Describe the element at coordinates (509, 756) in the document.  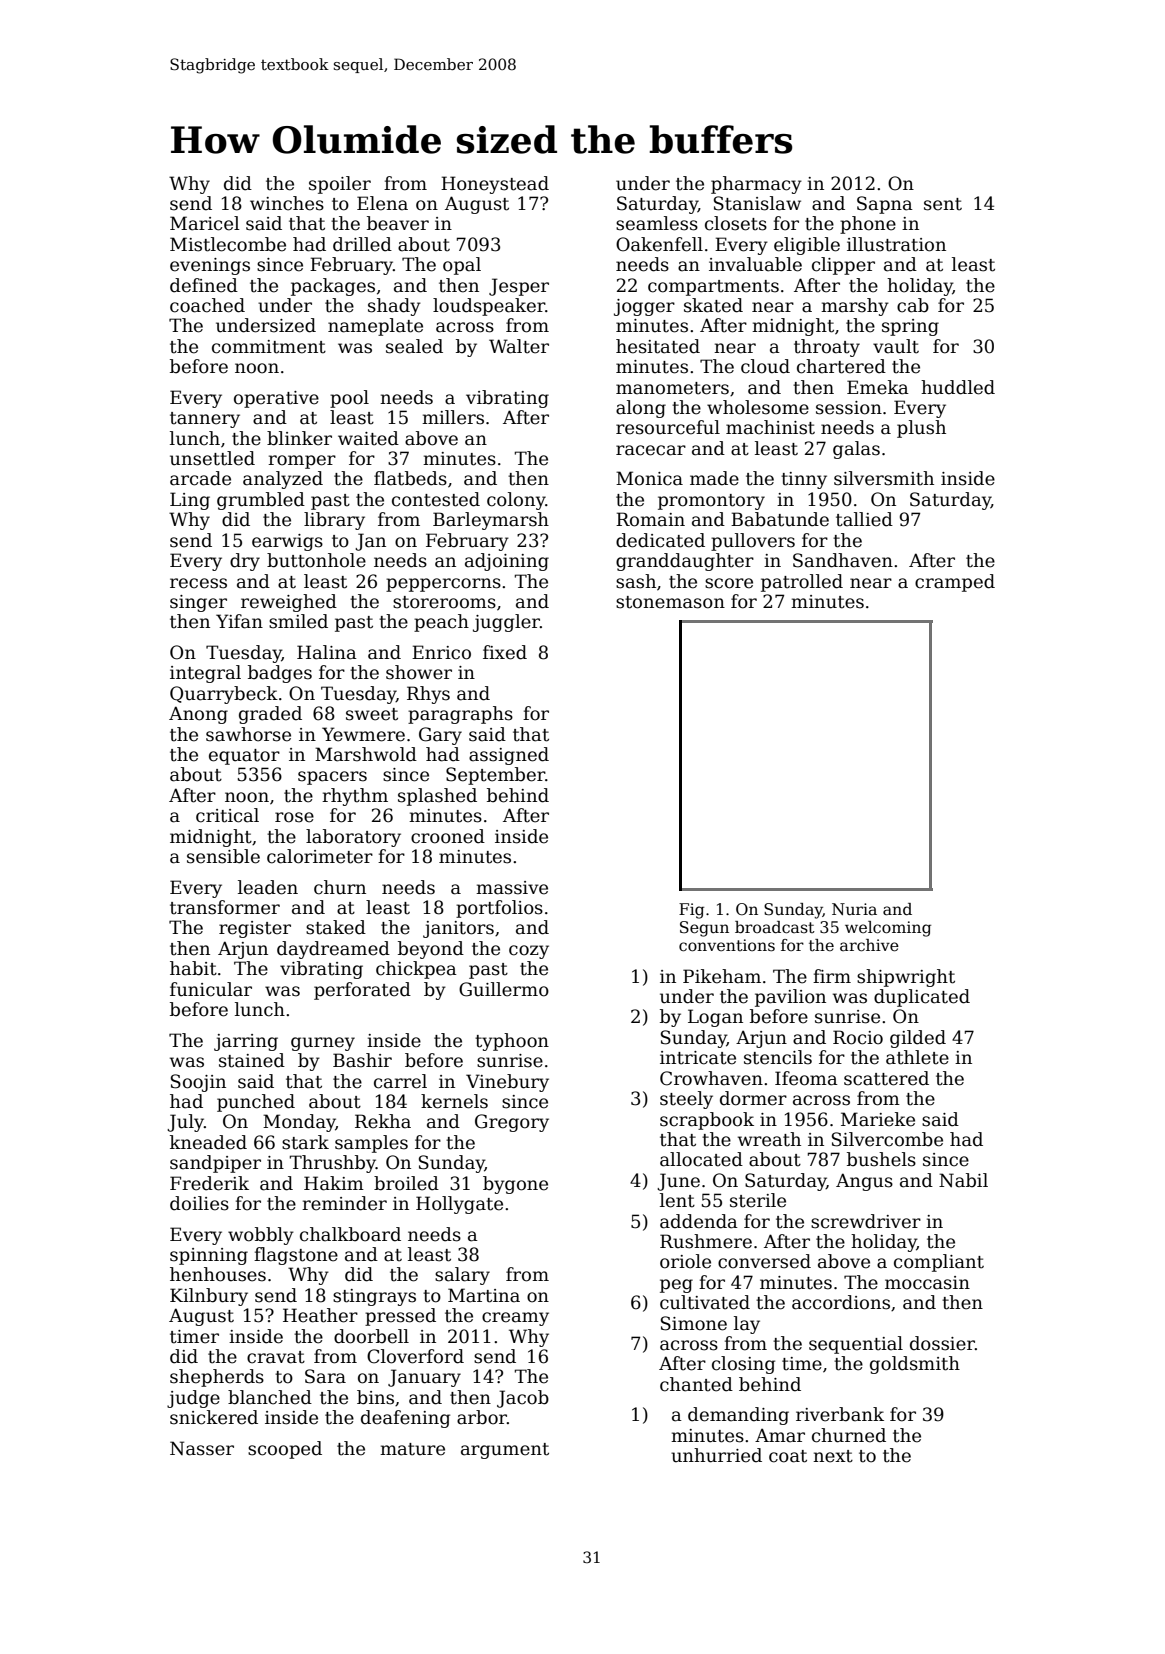
I see `assigned` at that location.
